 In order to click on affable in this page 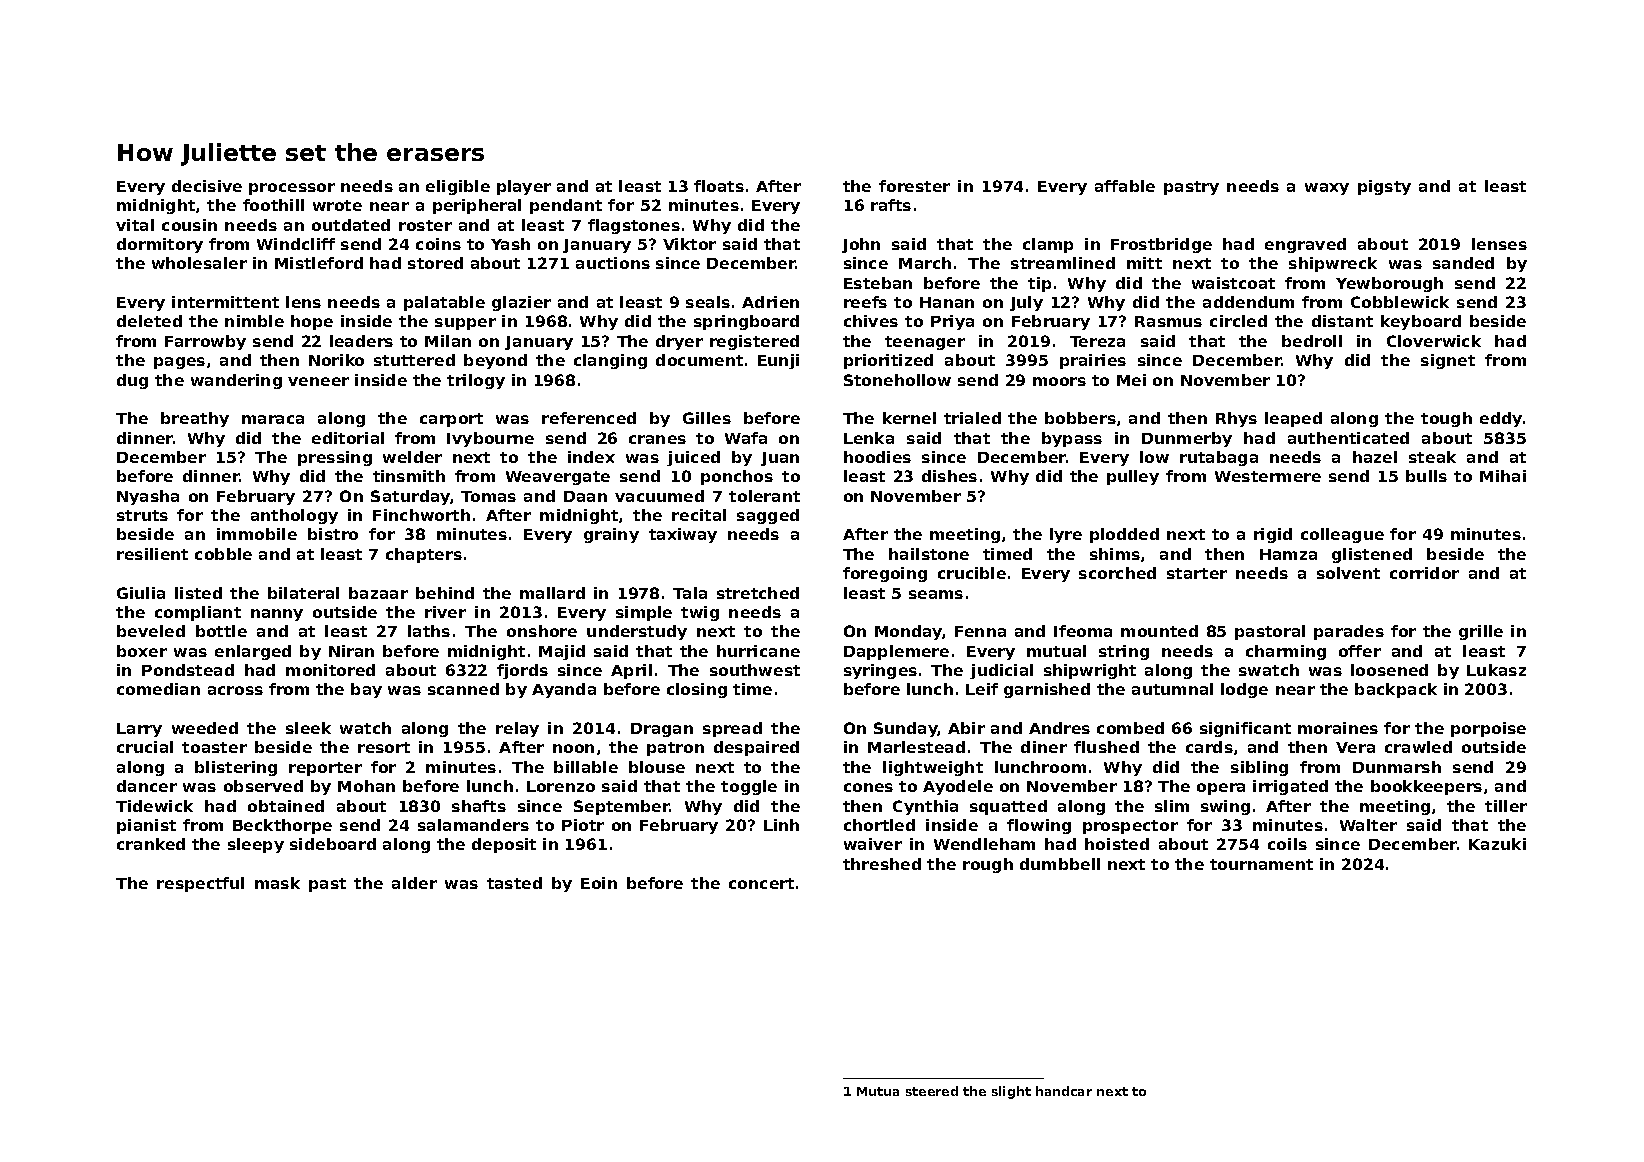, I will do `click(1125, 186)`.
